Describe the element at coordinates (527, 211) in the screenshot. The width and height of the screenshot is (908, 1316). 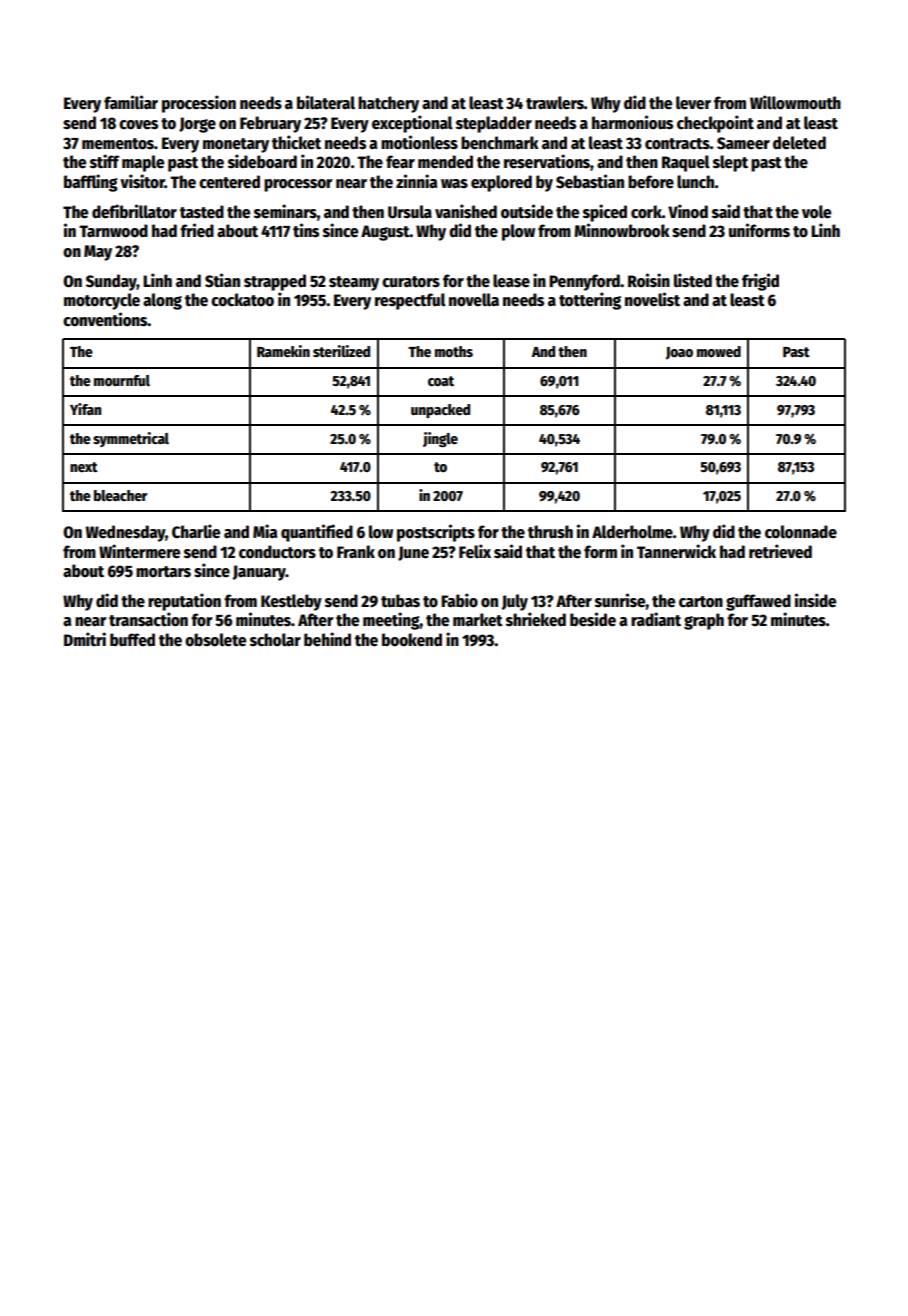
I see `outside` at that location.
